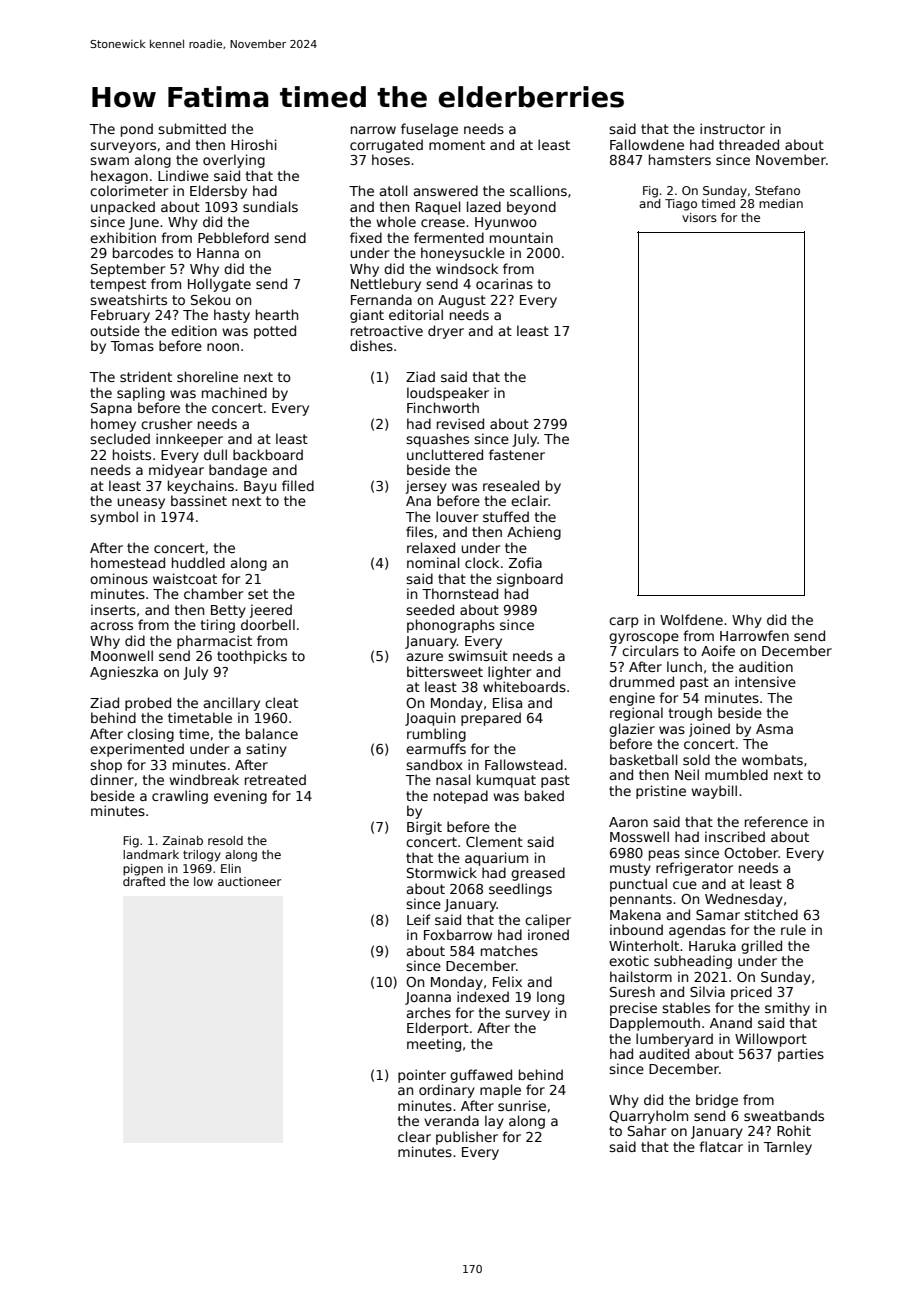 The width and height of the screenshot is (924, 1308). I want to click on set, so click(258, 594).
